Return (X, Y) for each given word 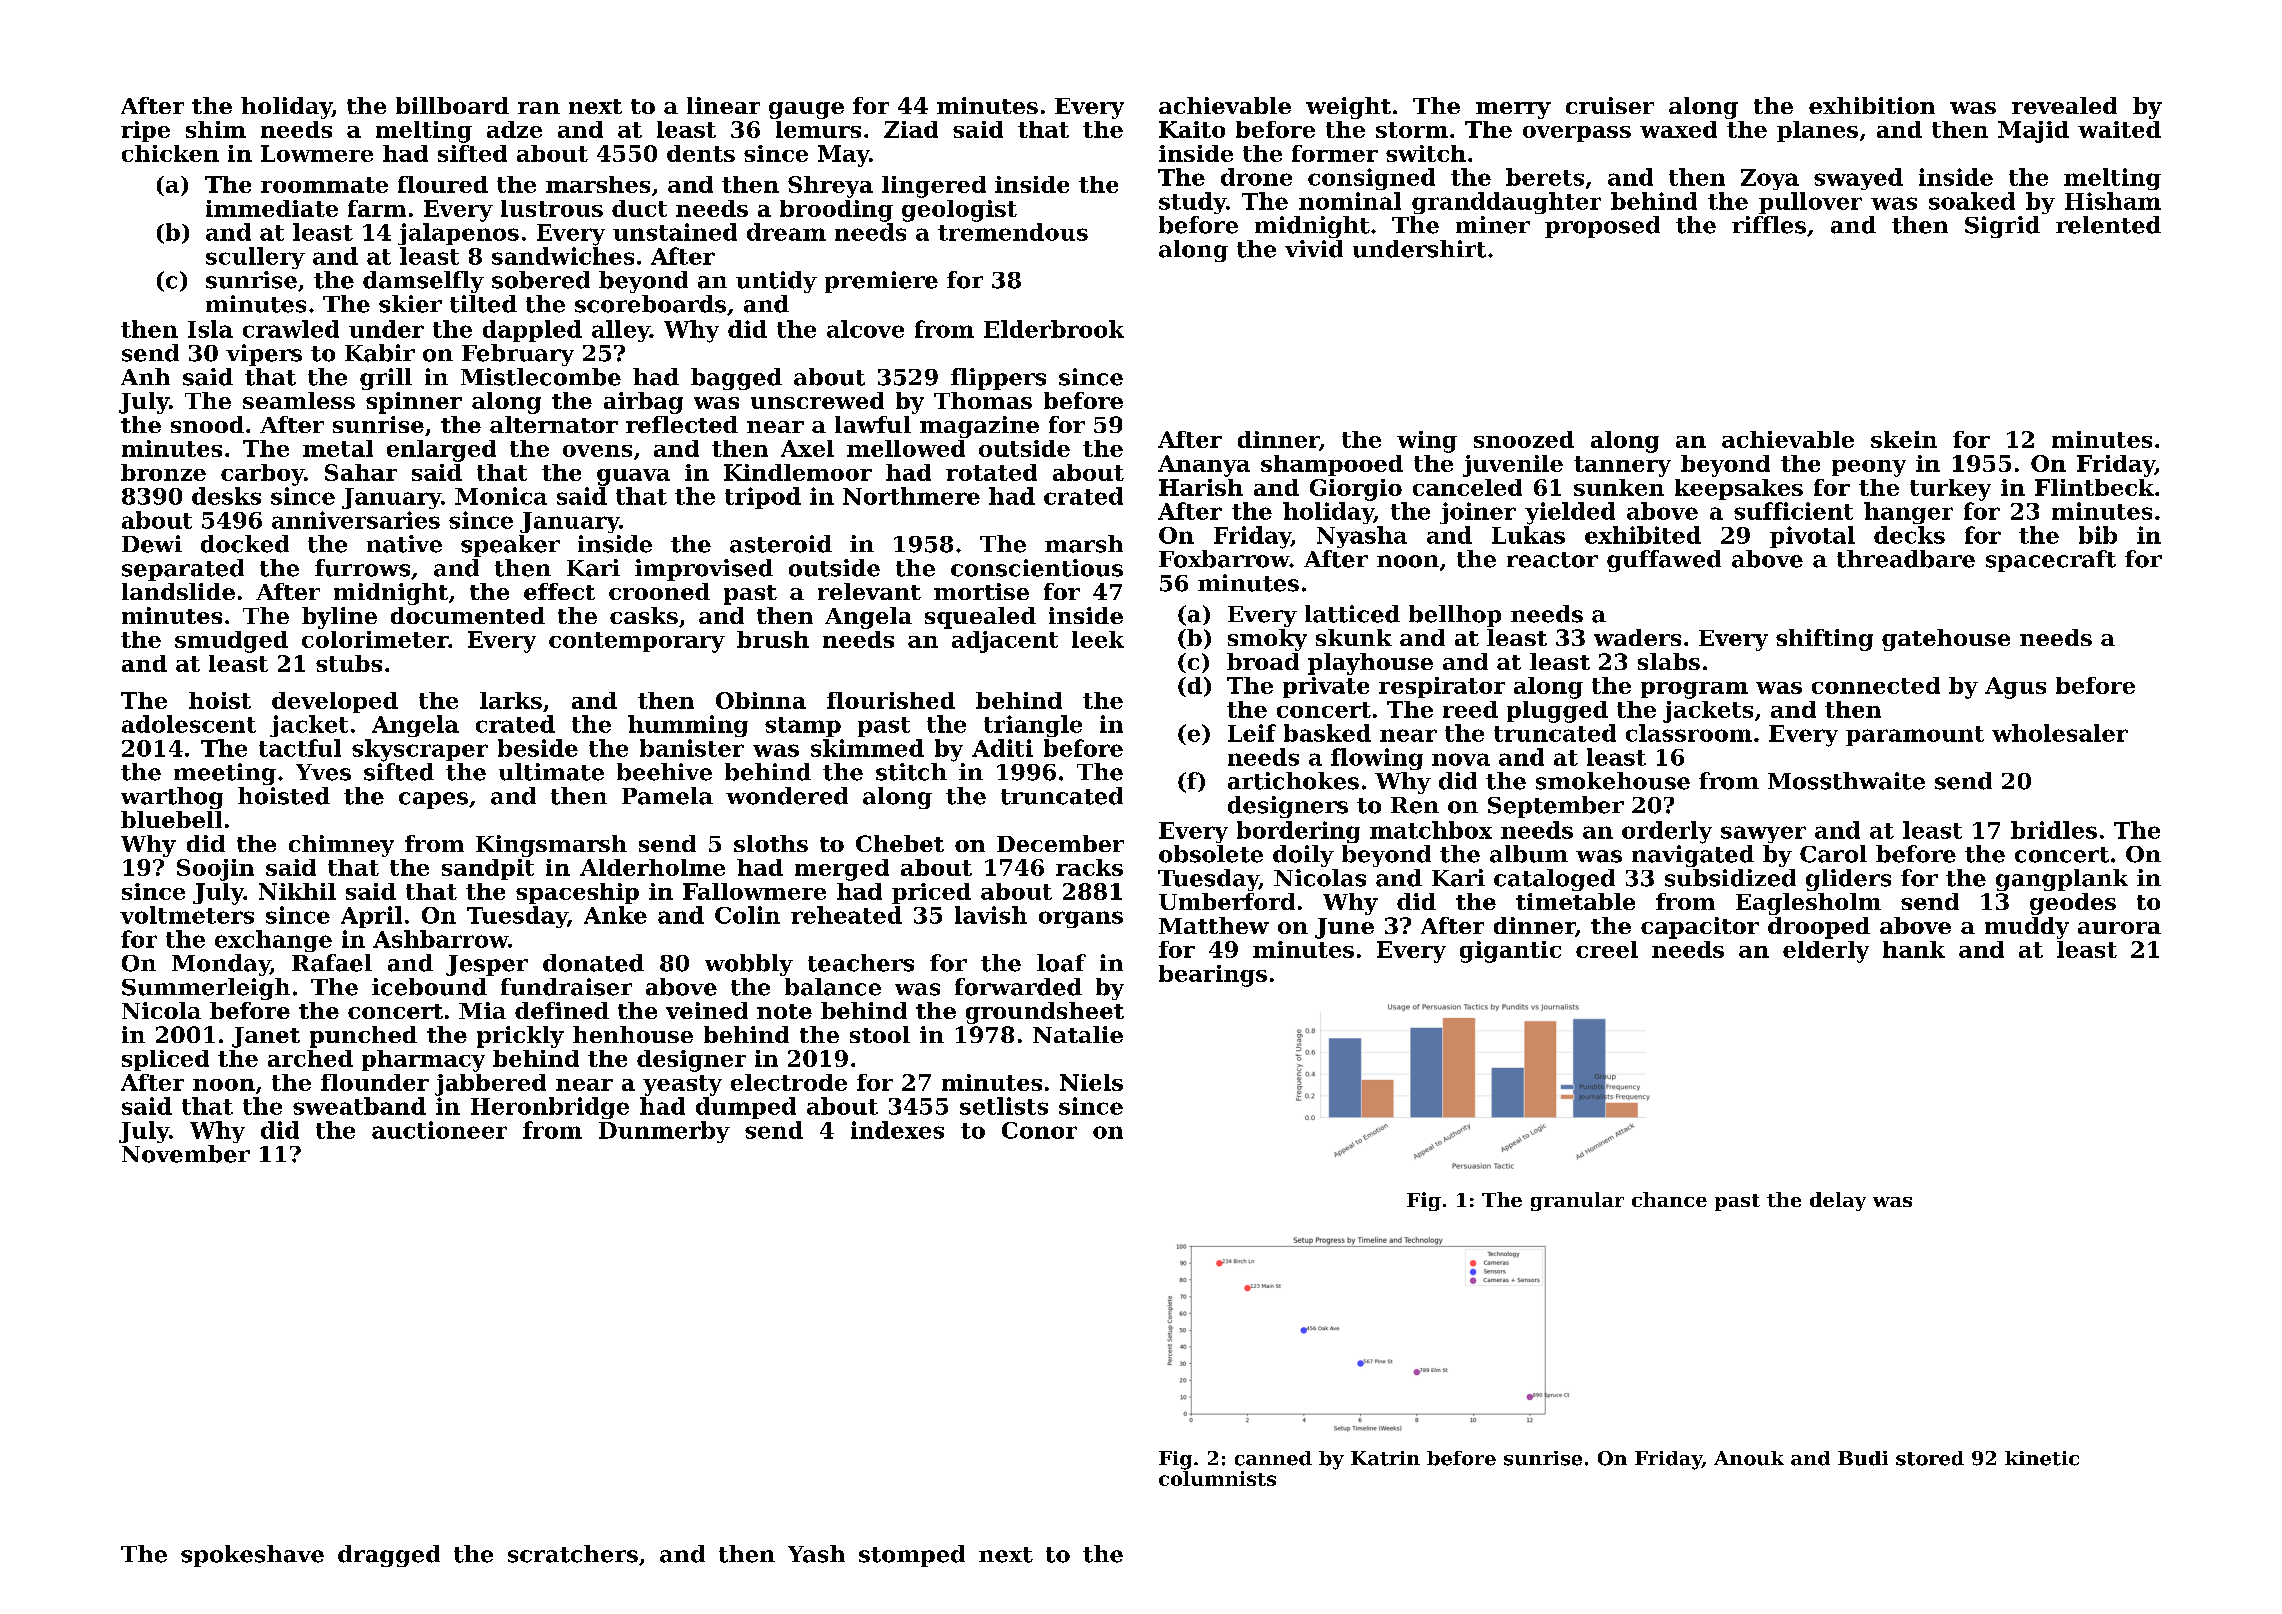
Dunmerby (664, 1132)
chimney (341, 846)
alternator (554, 424)
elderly (1826, 952)
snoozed (1524, 439)
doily (1303, 856)
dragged (389, 1556)
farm (377, 208)
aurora (2119, 928)
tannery (1622, 466)
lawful (873, 424)
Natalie (1078, 1034)
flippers (998, 379)
